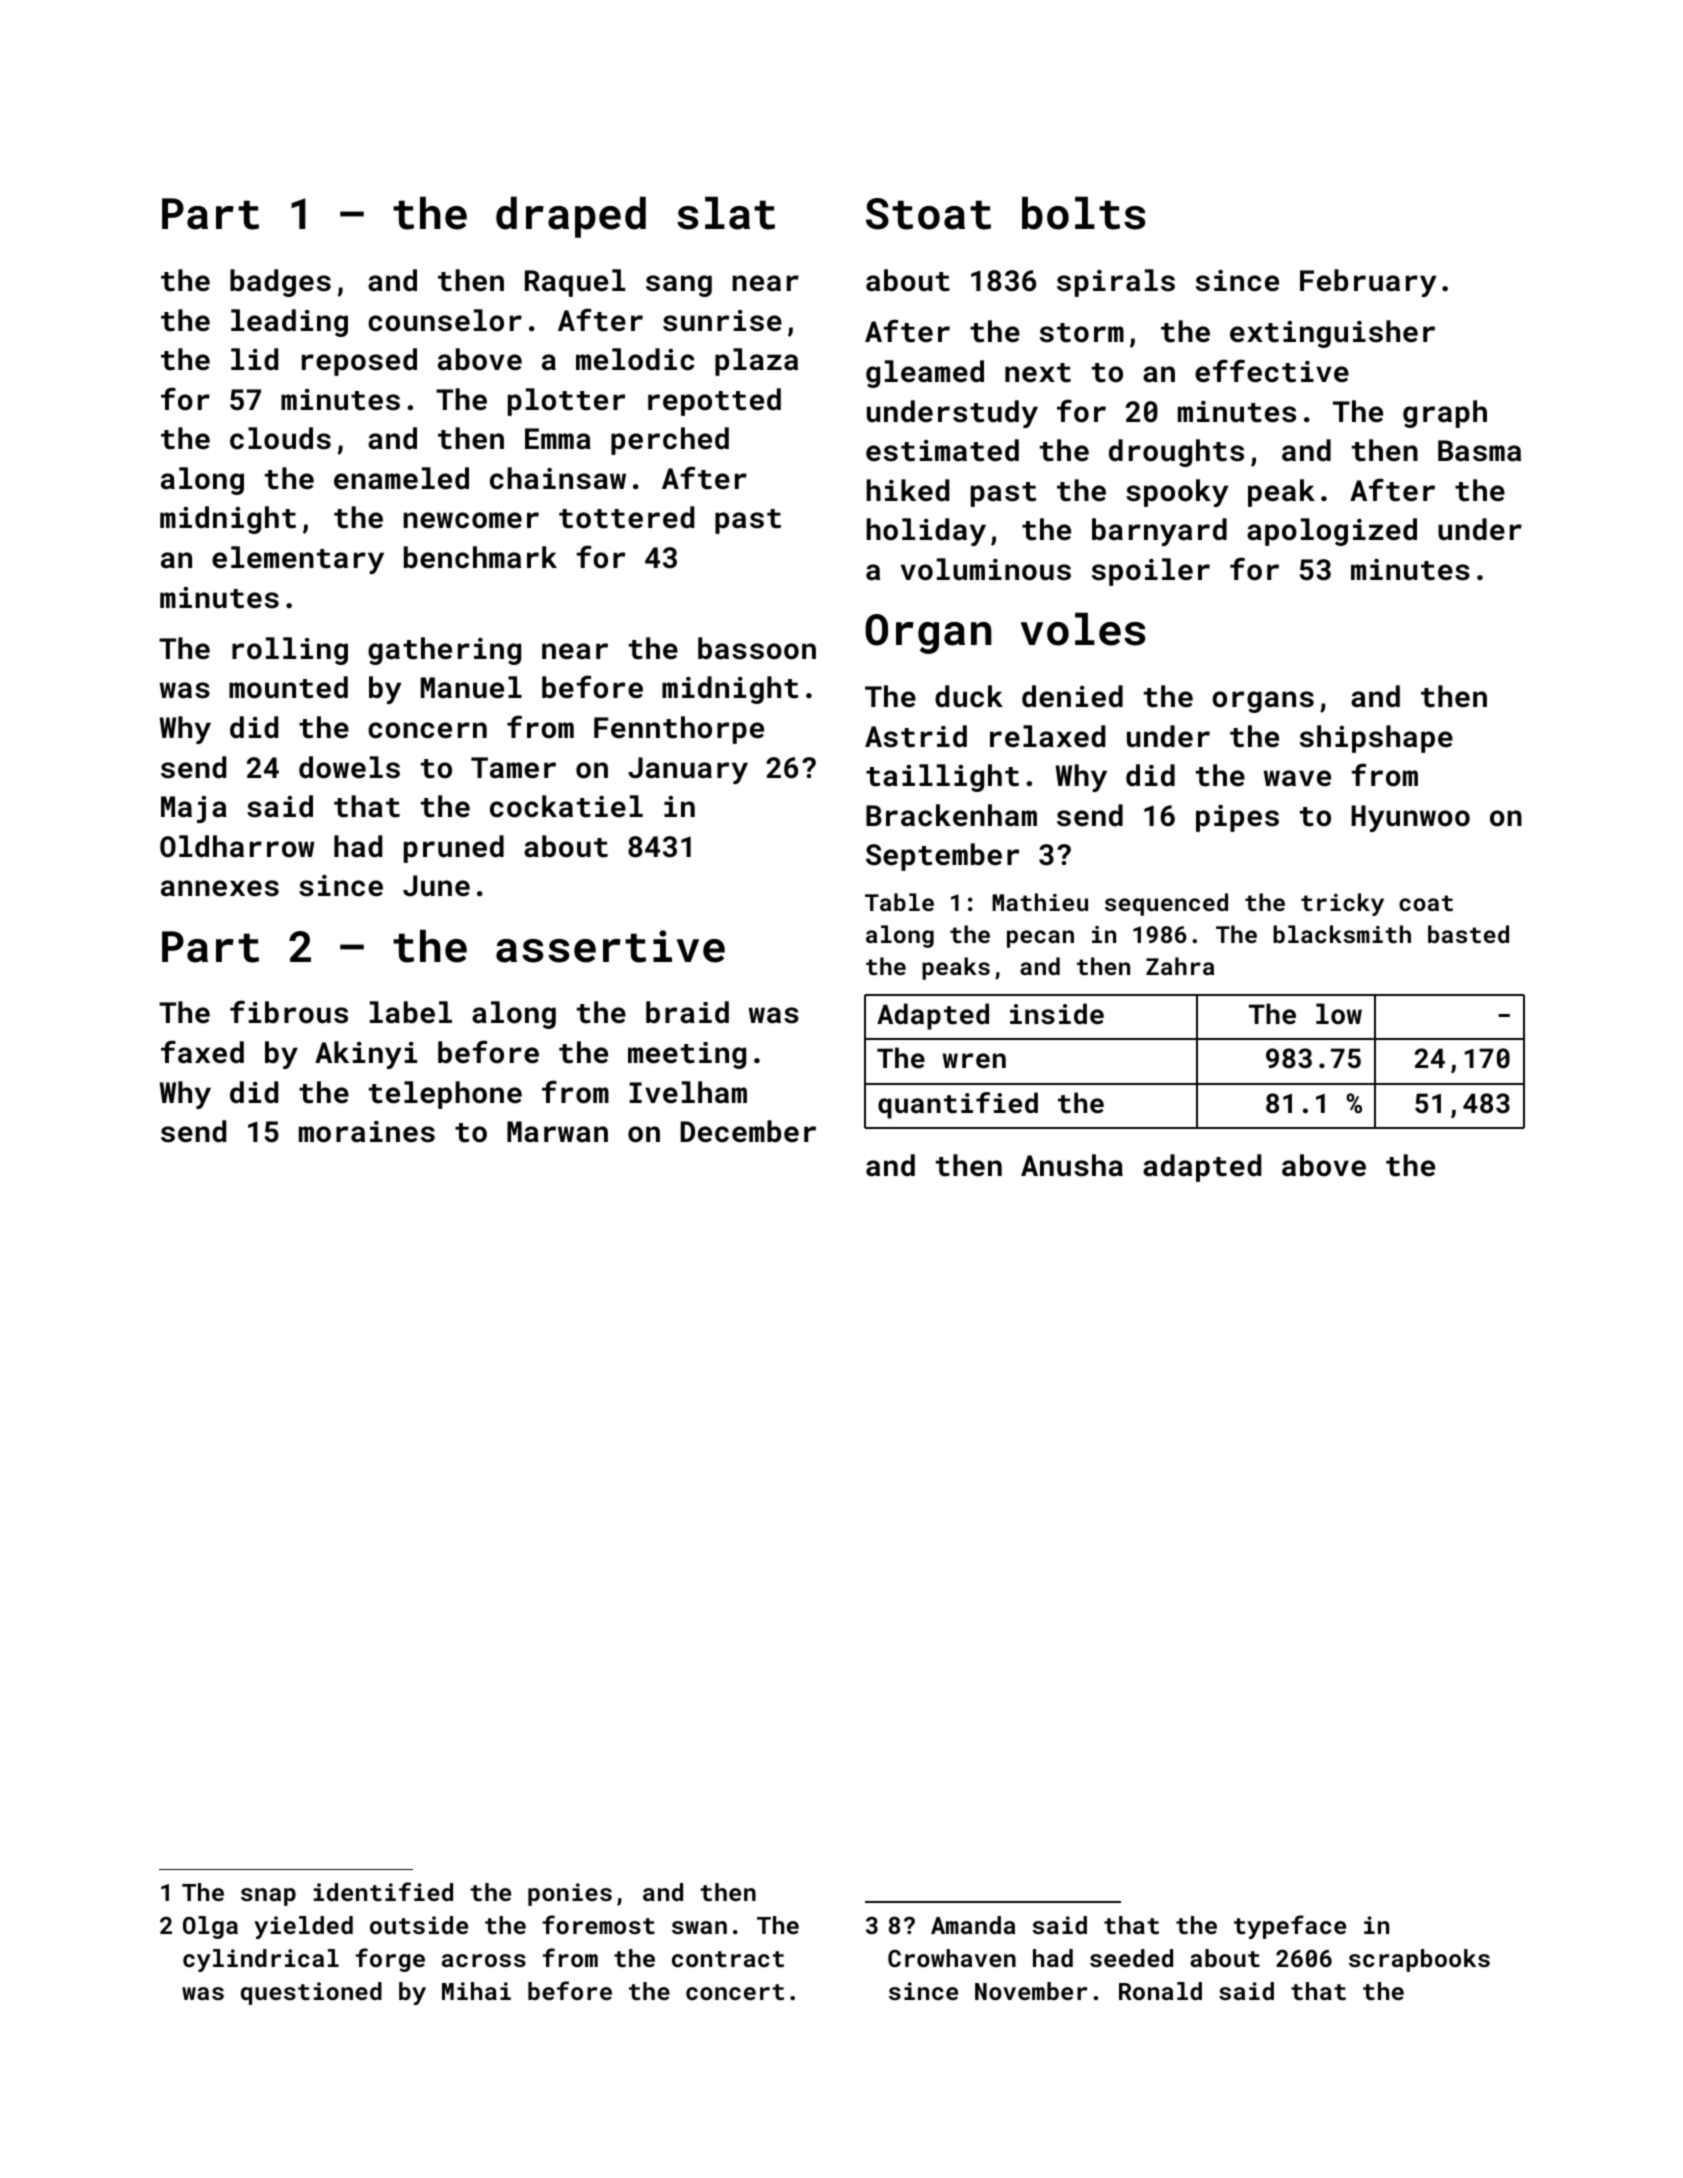 The width and height of the document is (1683, 2178). I want to click on December, so click(748, 1131).
